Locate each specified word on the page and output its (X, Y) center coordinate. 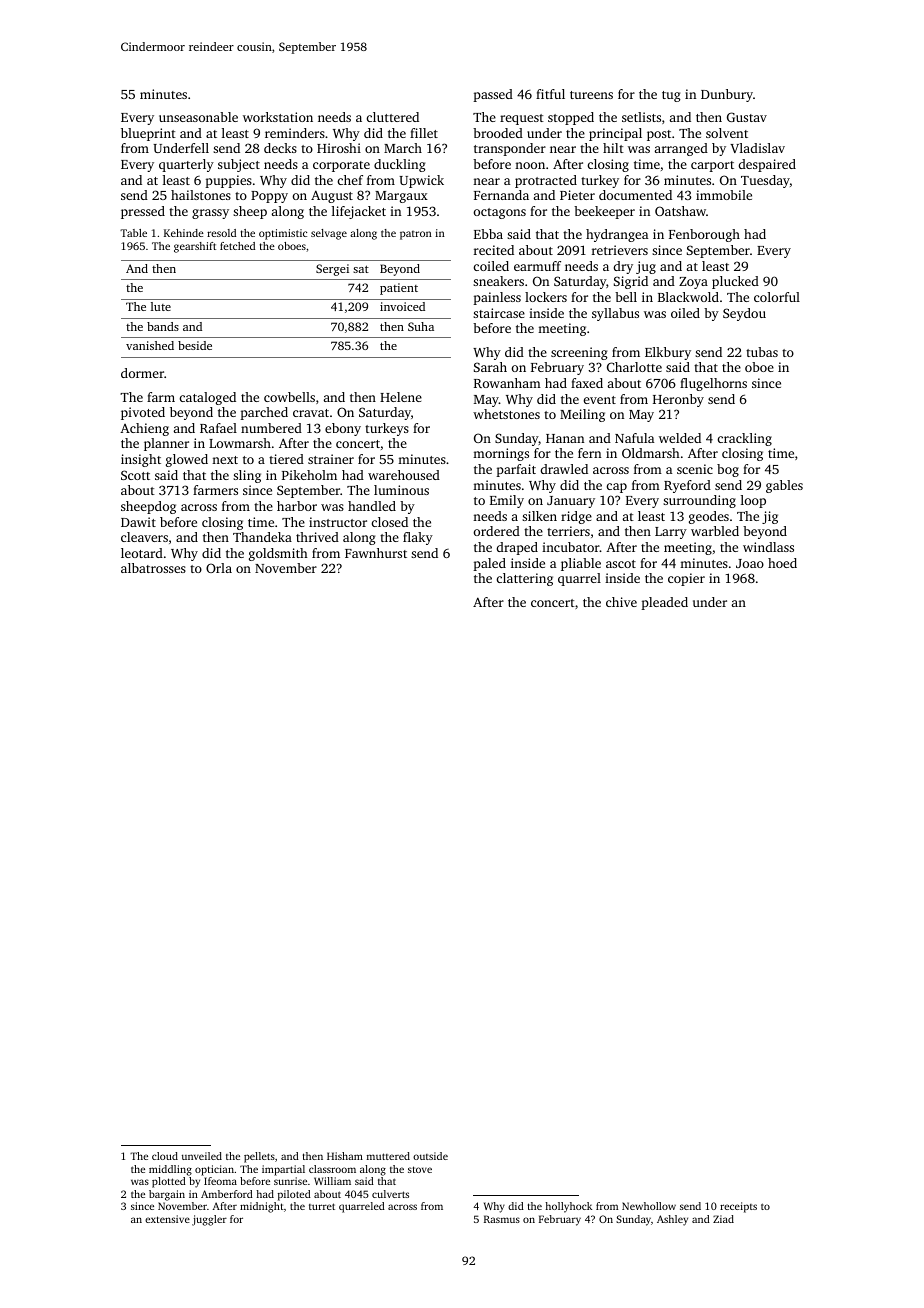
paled (489, 564)
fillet (424, 133)
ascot (621, 564)
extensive (167, 1219)
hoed (782, 563)
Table (133, 233)
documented (635, 195)
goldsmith (278, 554)
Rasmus (502, 1219)
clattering (525, 579)
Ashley (672, 1220)
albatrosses (153, 568)
